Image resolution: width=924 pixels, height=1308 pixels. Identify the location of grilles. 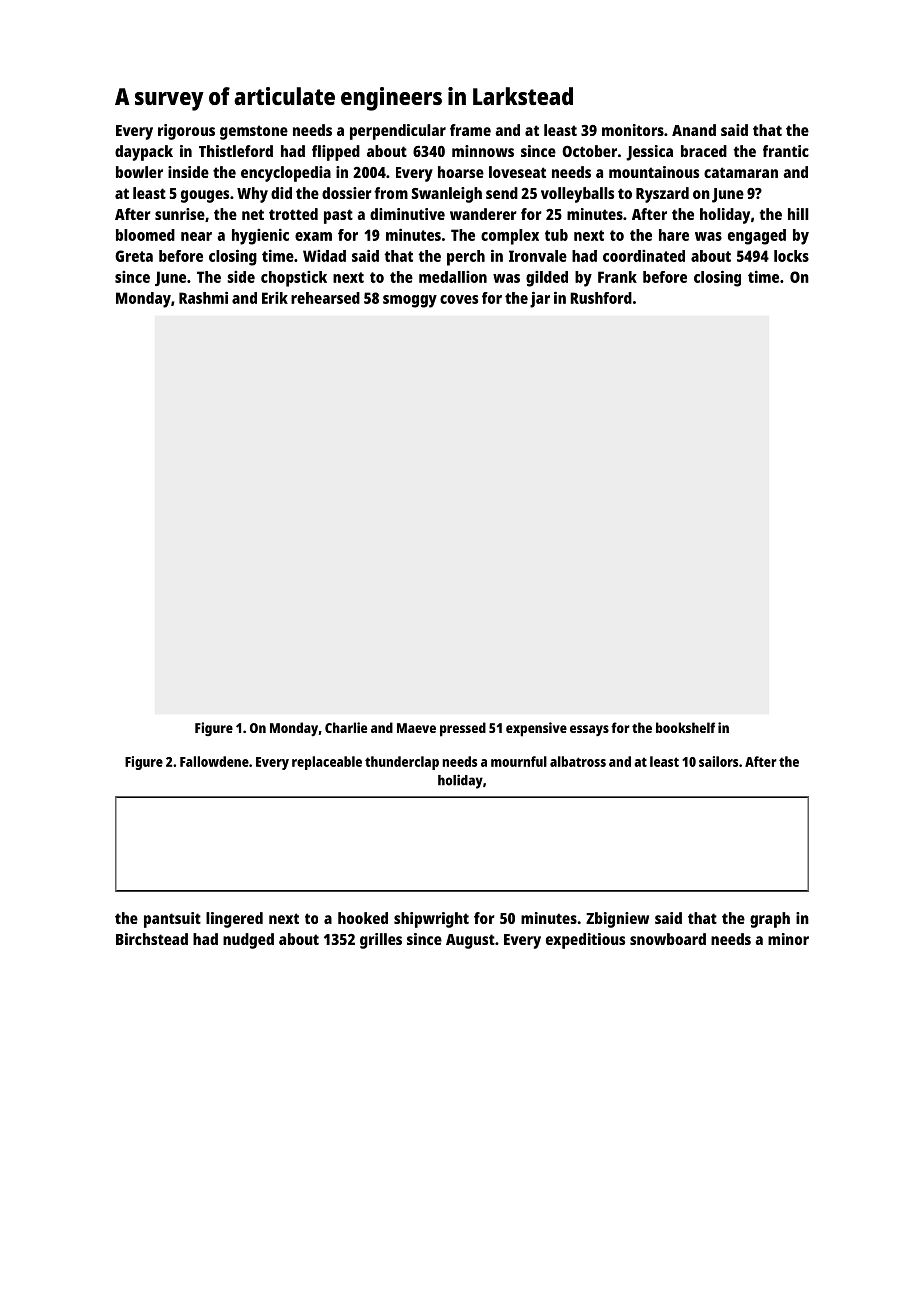
(381, 941).
